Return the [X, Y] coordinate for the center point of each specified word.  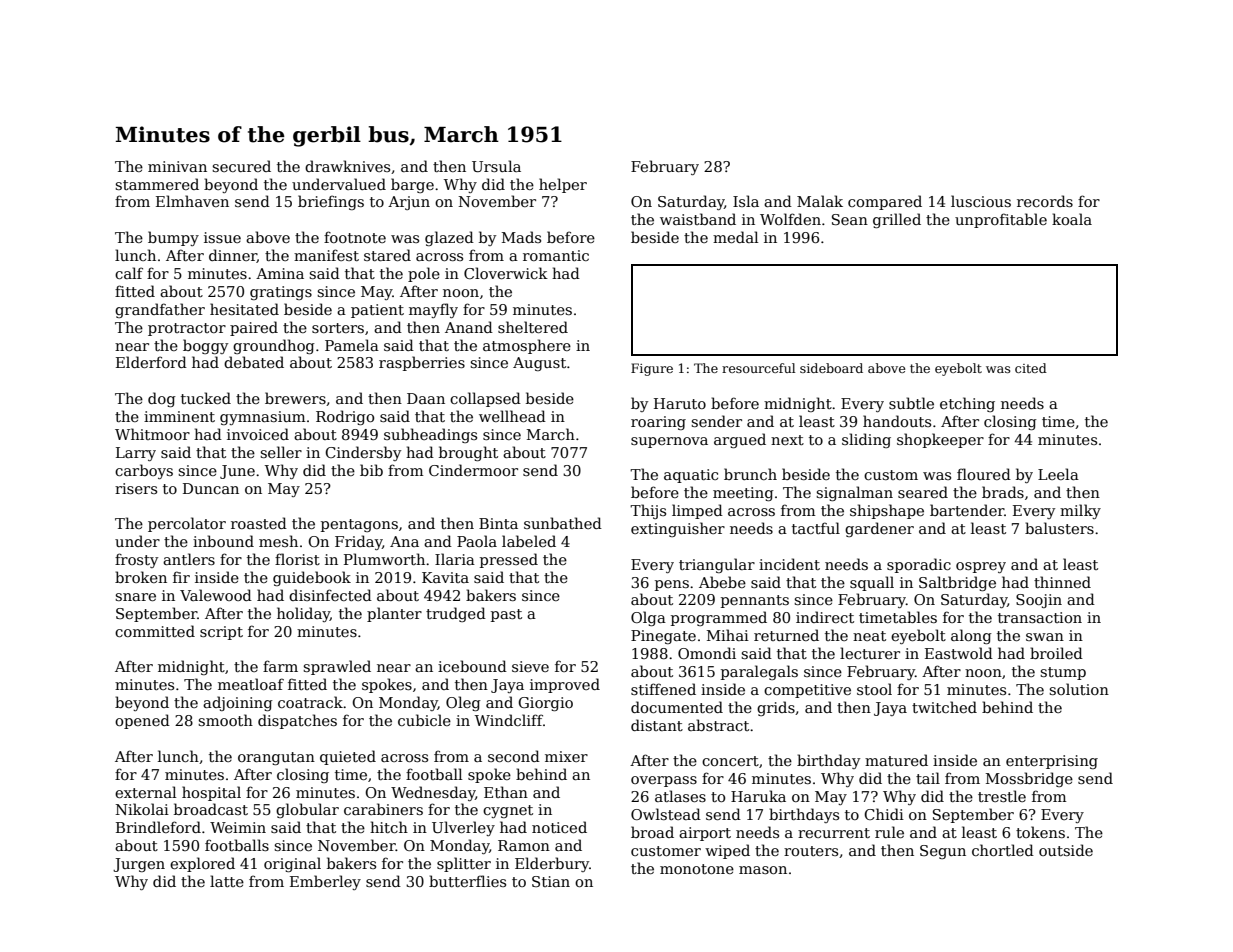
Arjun [409, 203]
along [971, 636]
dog [162, 399]
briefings [331, 202]
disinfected [330, 595]
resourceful [758, 368]
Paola [477, 541]
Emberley [325, 882]
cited [1031, 368]
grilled [897, 220]
